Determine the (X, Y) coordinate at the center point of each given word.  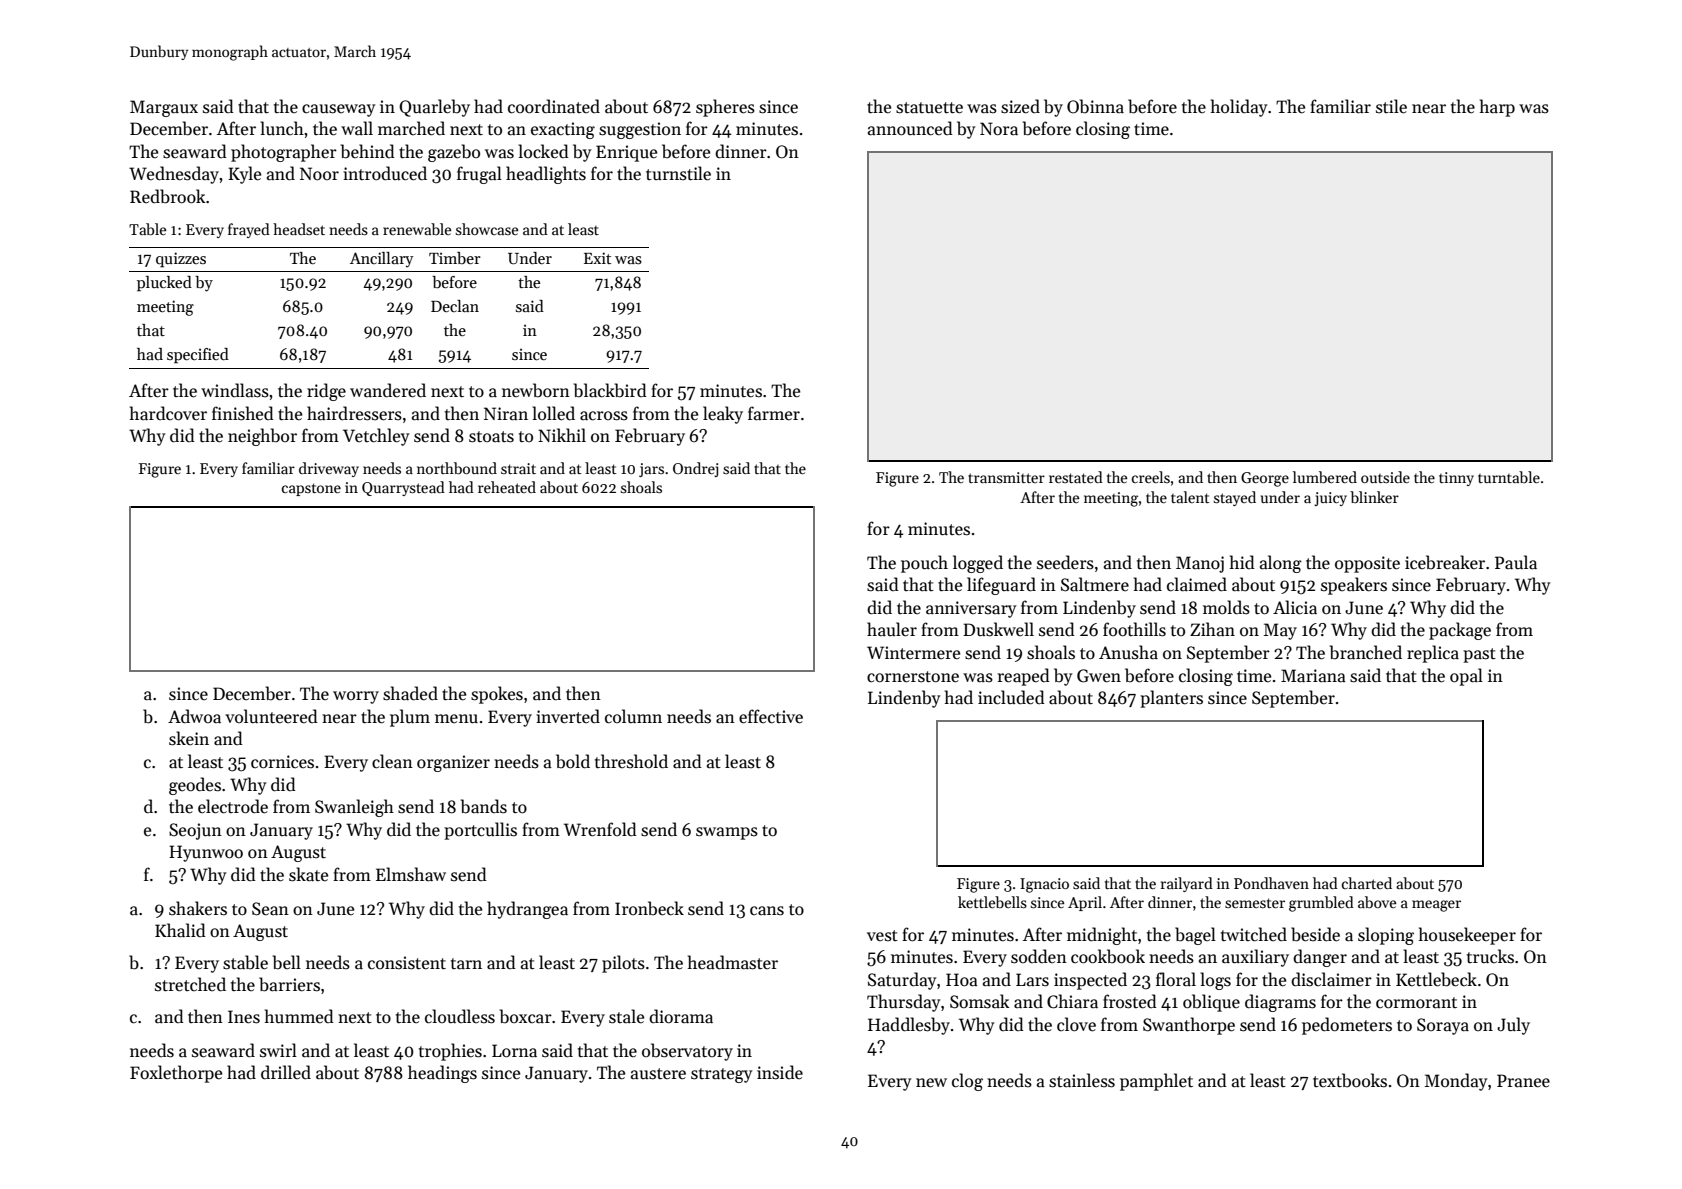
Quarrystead (403, 488)
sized (1020, 106)
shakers (198, 908)
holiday (1239, 108)
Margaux (164, 108)
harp (1497, 108)
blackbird (610, 390)
